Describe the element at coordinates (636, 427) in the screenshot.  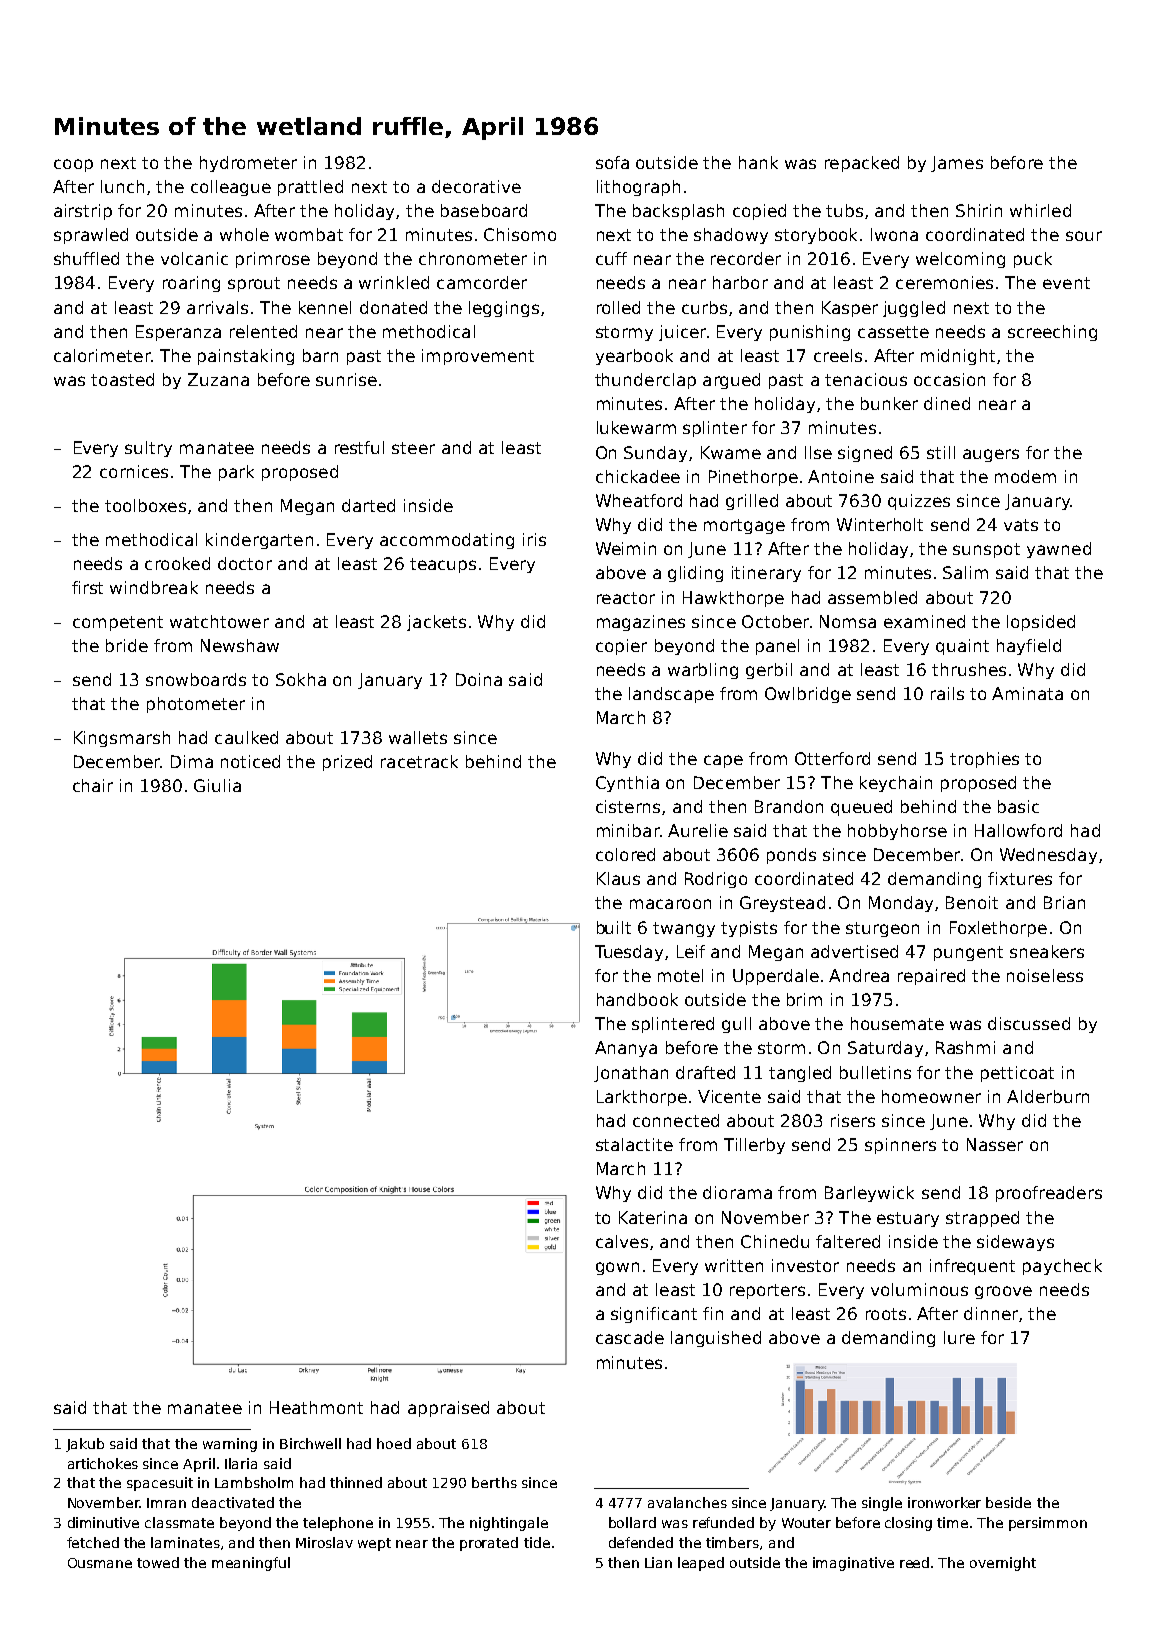
I see `lukewarm` at that location.
